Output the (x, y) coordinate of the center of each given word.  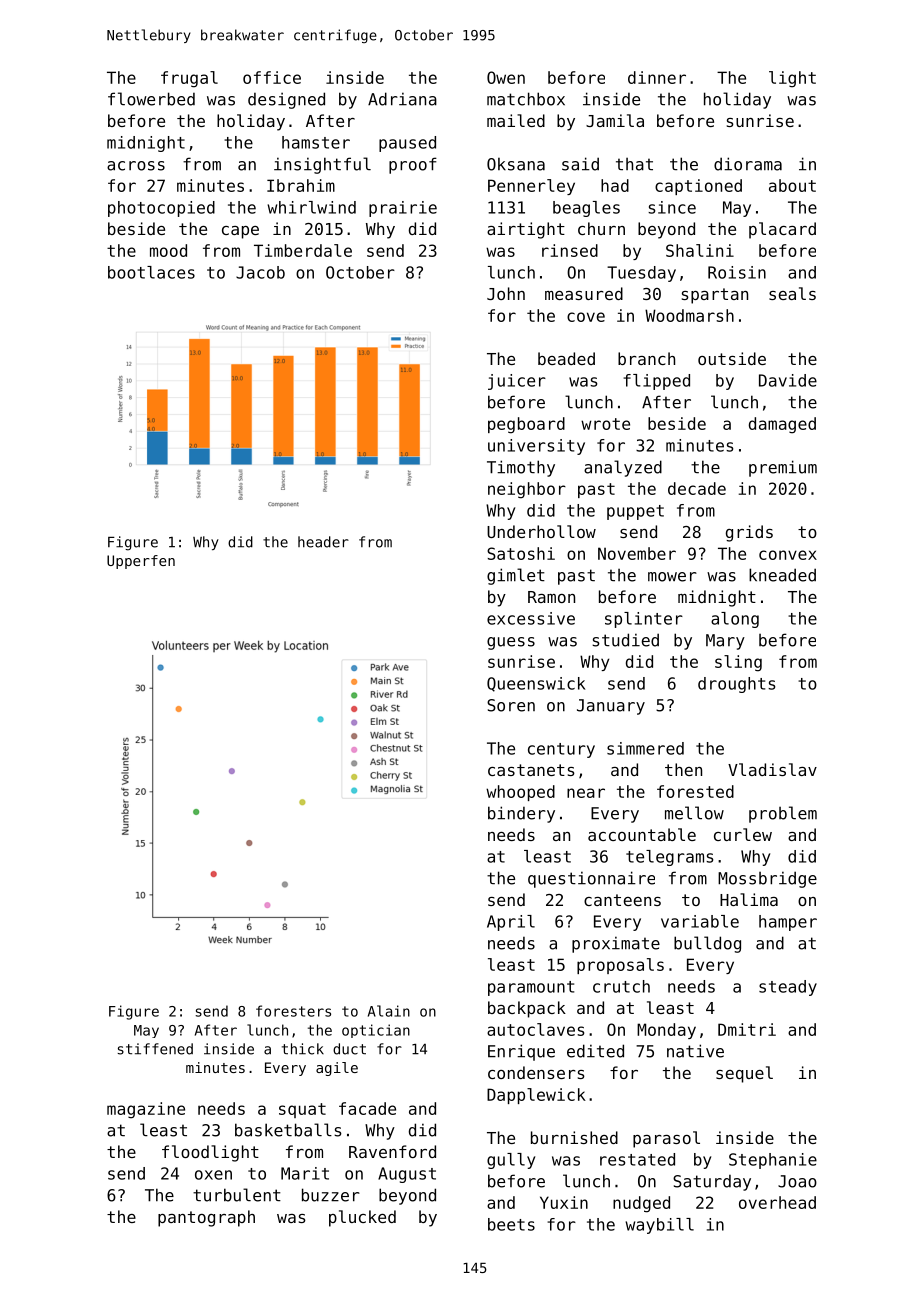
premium (783, 468)
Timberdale (303, 250)
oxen (213, 1175)
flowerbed (151, 99)
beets (511, 1224)
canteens (622, 900)
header (323, 542)
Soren (511, 705)
